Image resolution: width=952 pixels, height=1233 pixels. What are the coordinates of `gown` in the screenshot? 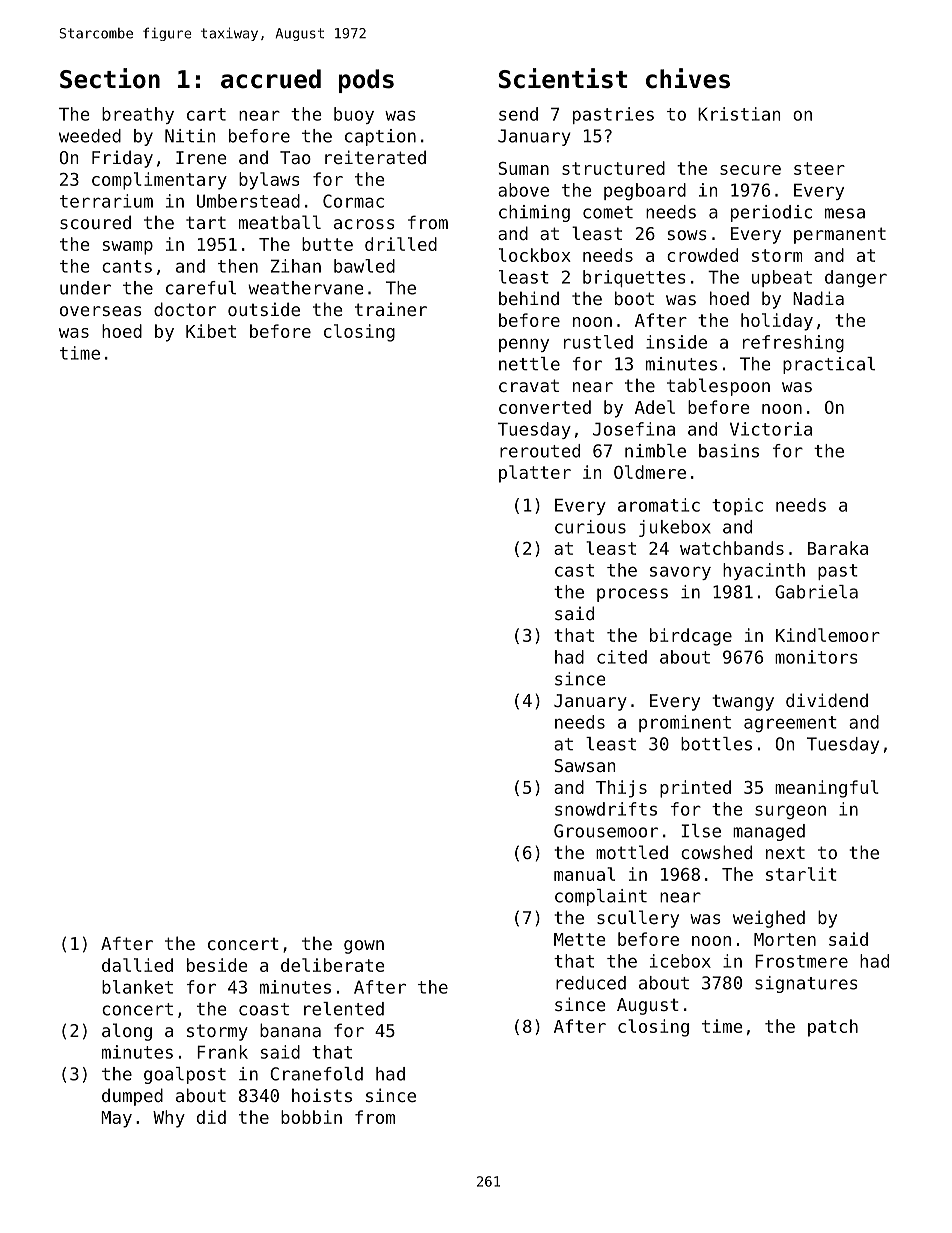 It's located at (364, 947).
